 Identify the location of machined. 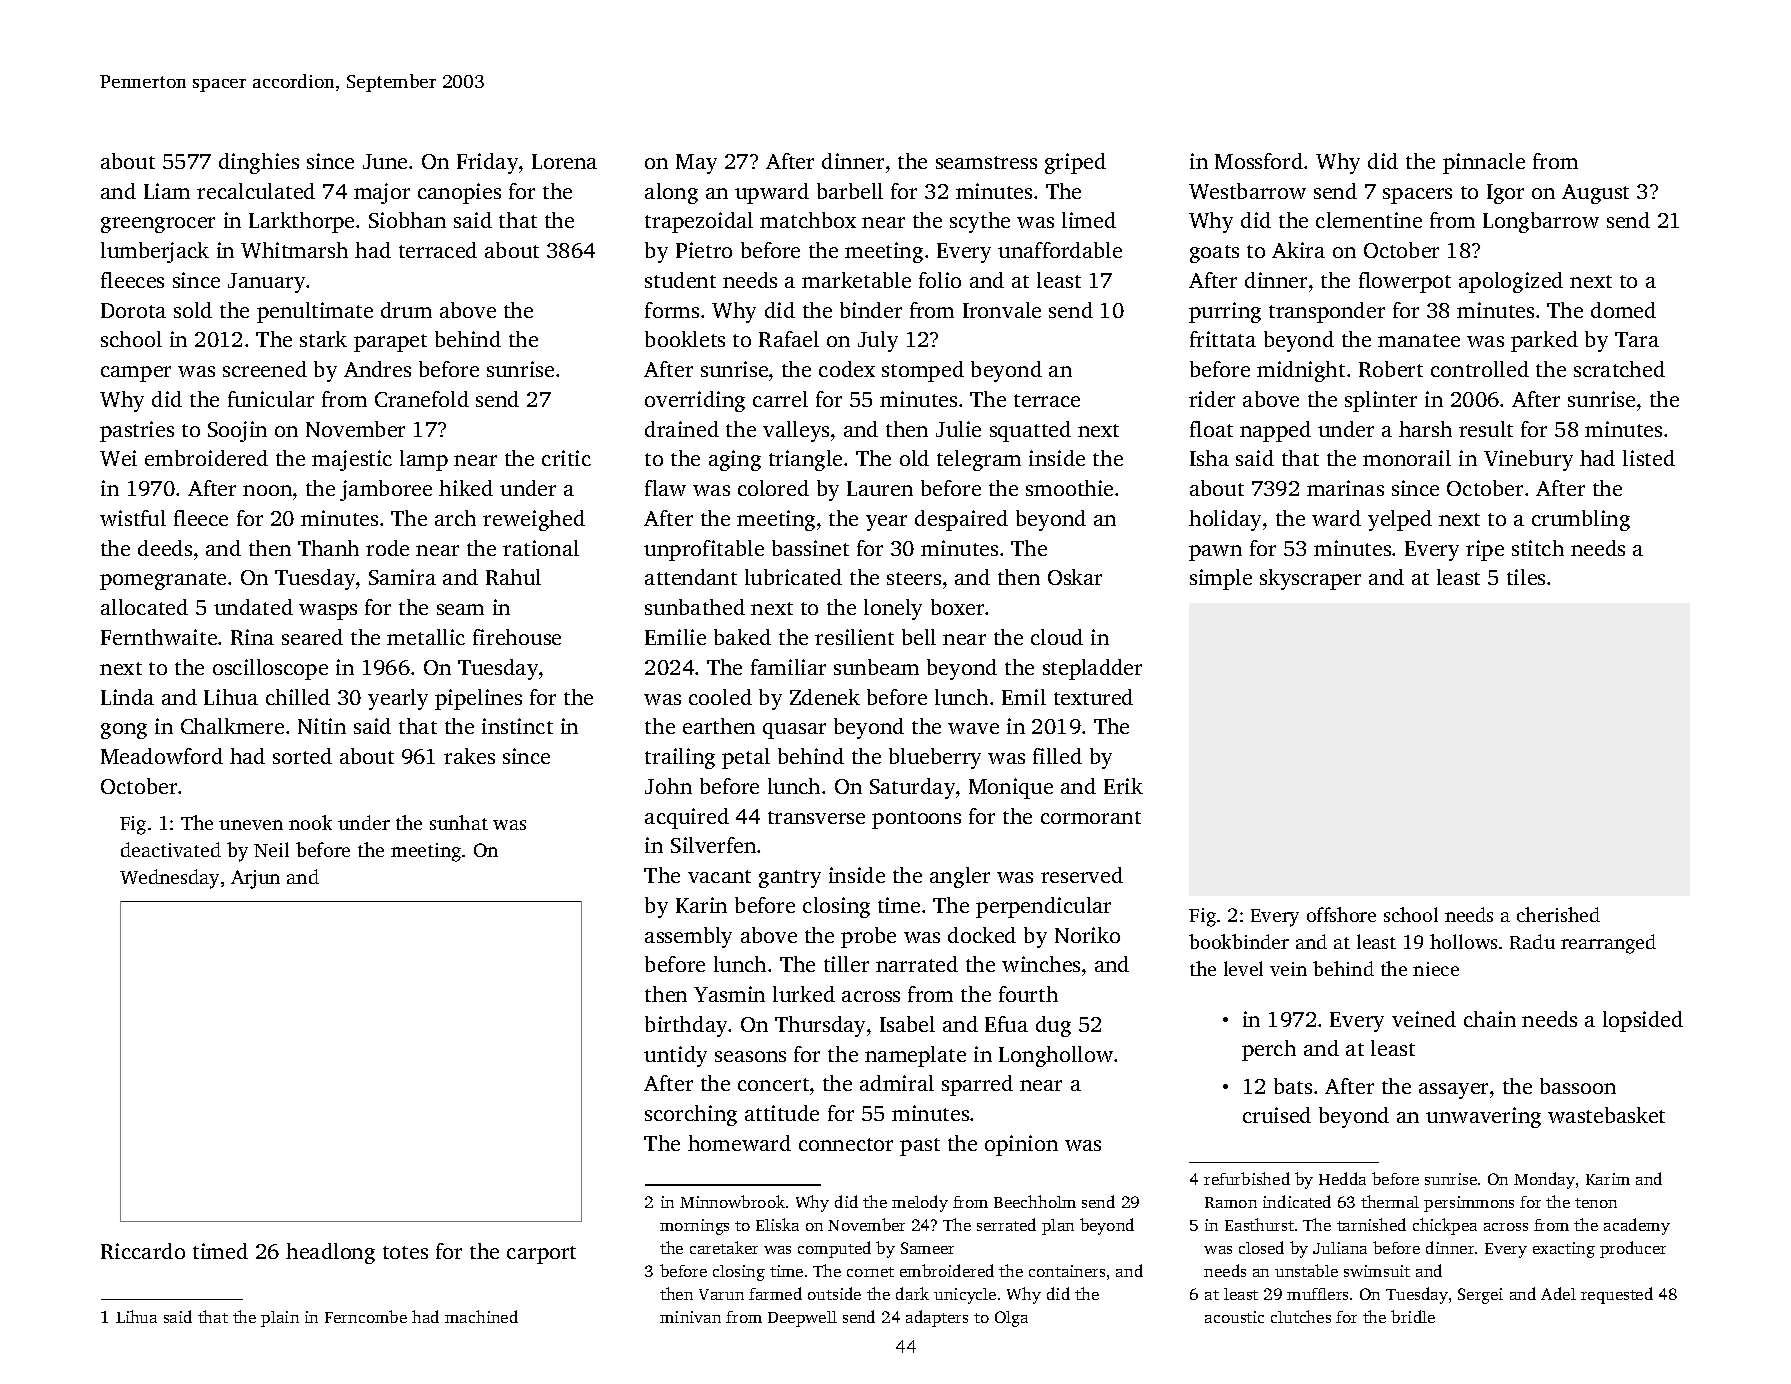
(481, 1316).
